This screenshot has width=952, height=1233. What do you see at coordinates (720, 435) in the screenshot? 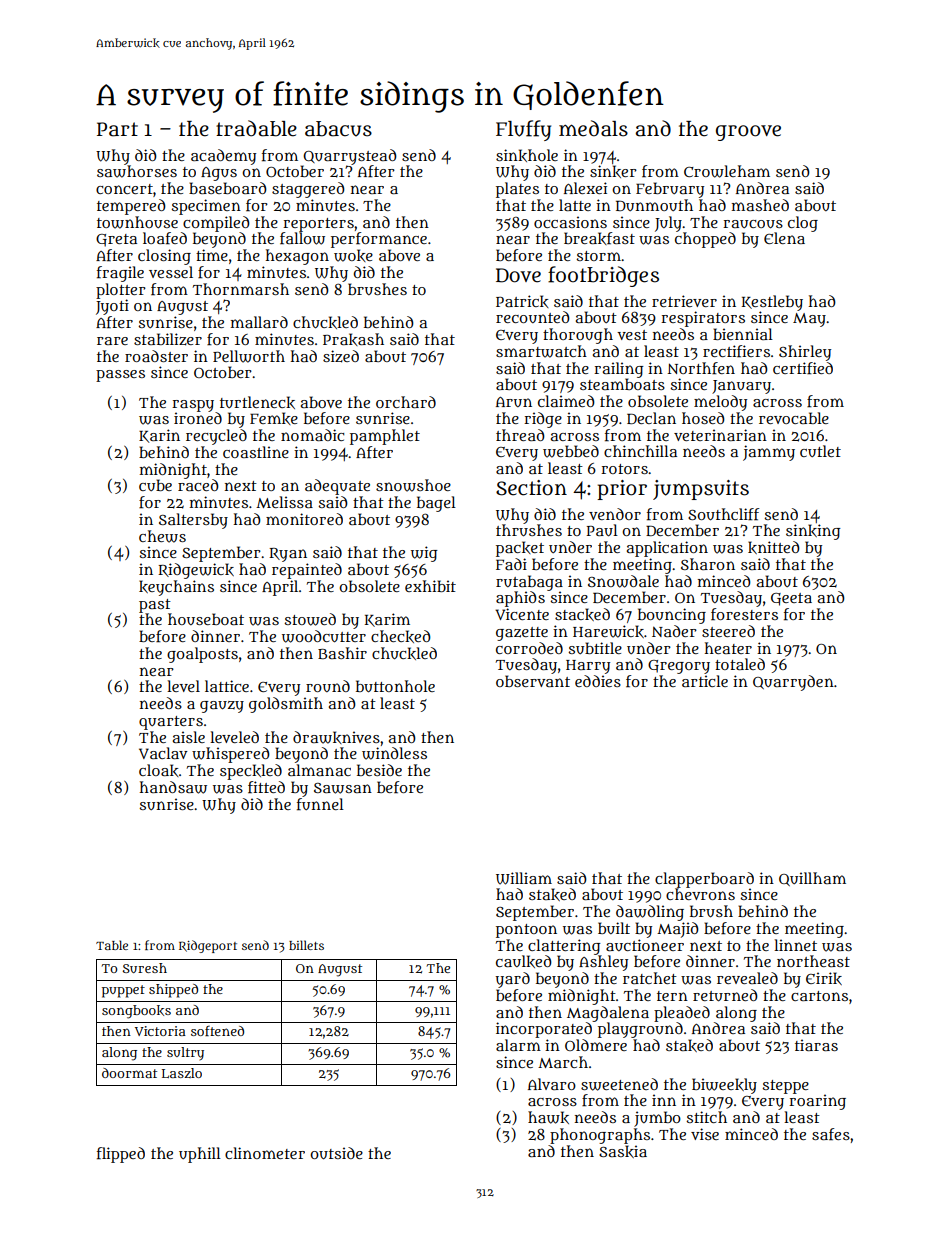
I see `veterinarian` at bounding box center [720, 435].
